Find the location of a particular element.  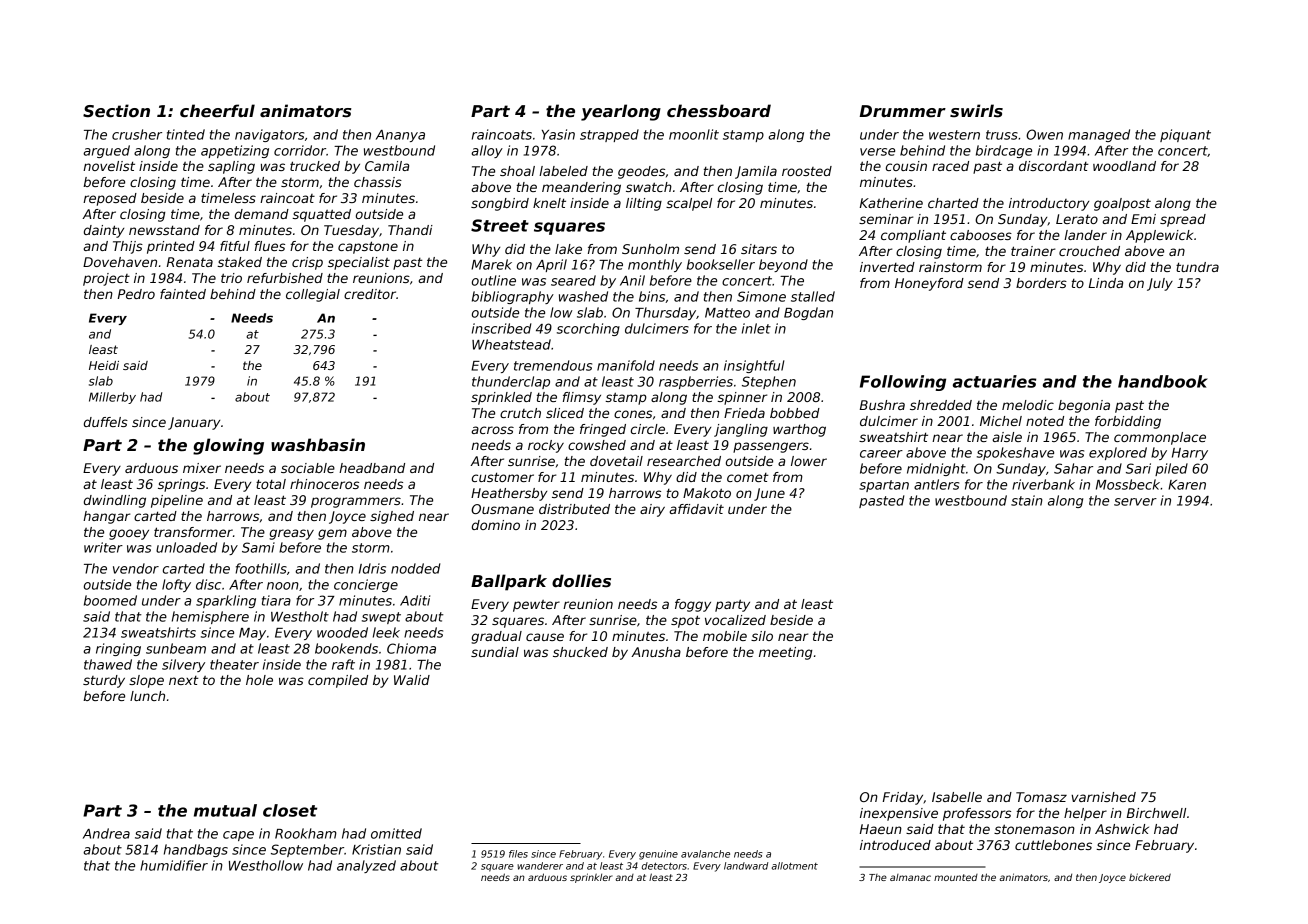

swirls is located at coordinates (976, 111).
